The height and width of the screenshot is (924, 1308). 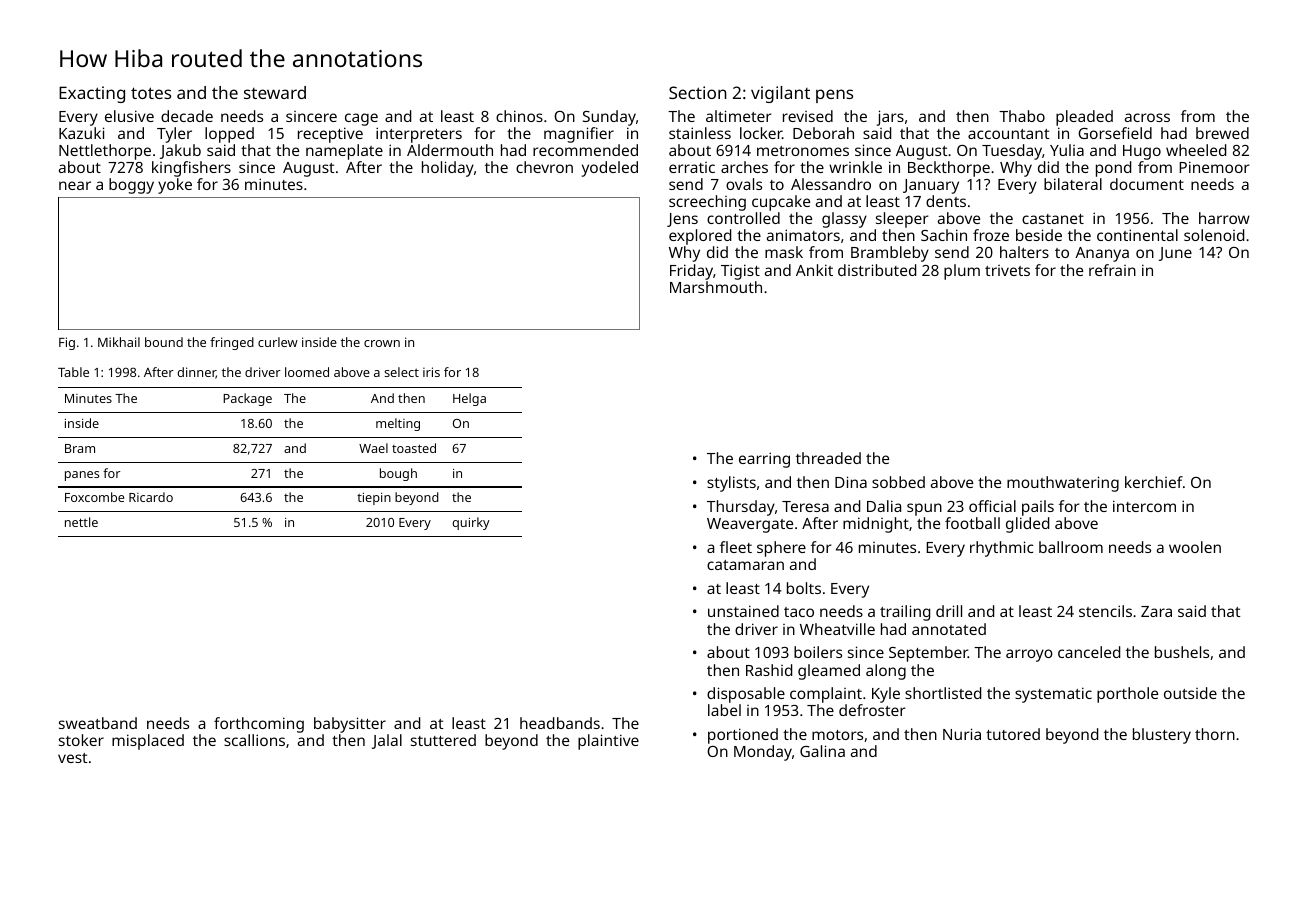 What do you see at coordinates (890, 118) in the screenshot?
I see `jars` at bounding box center [890, 118].
